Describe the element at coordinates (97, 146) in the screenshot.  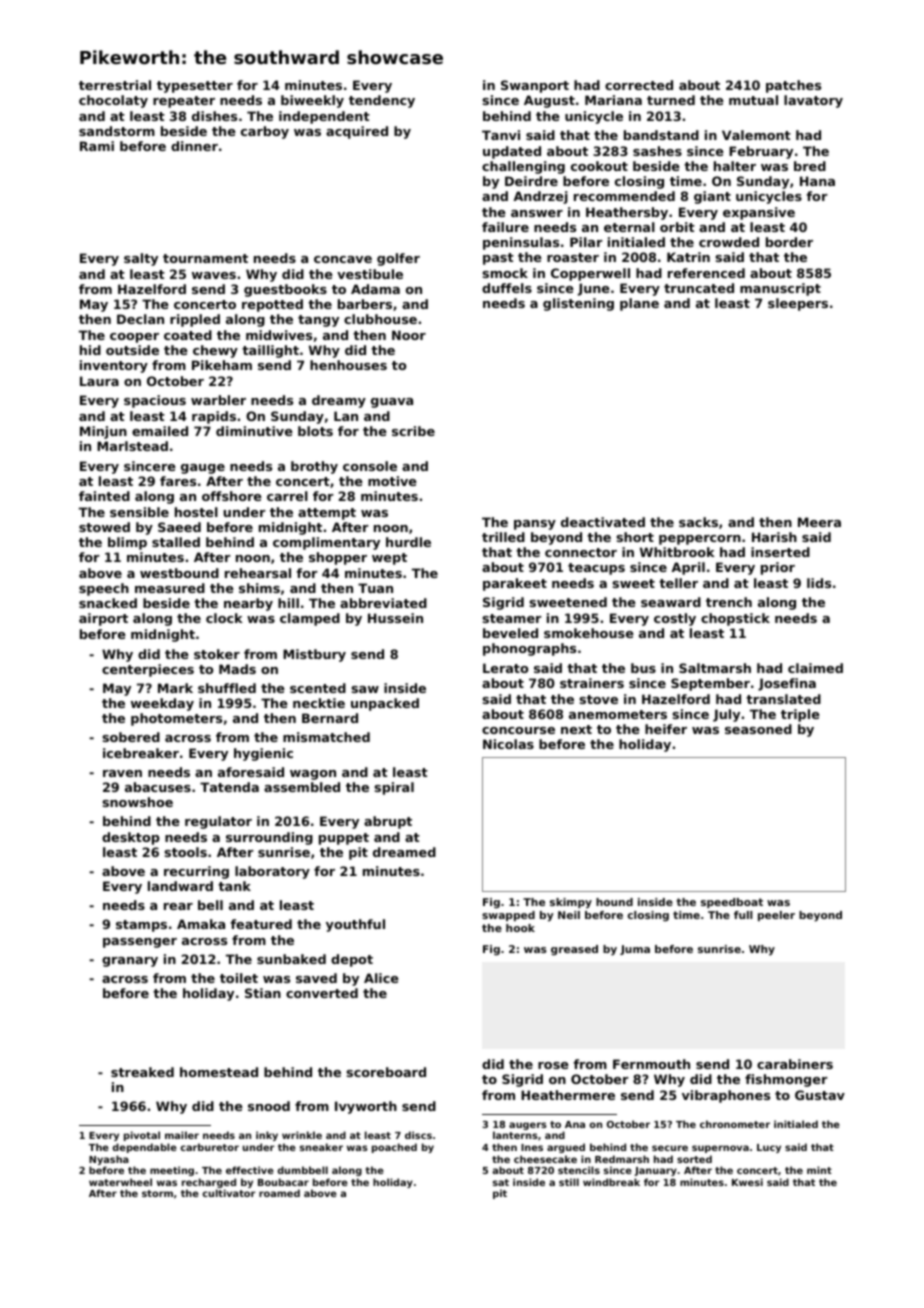
I see `Rami` at that location.
